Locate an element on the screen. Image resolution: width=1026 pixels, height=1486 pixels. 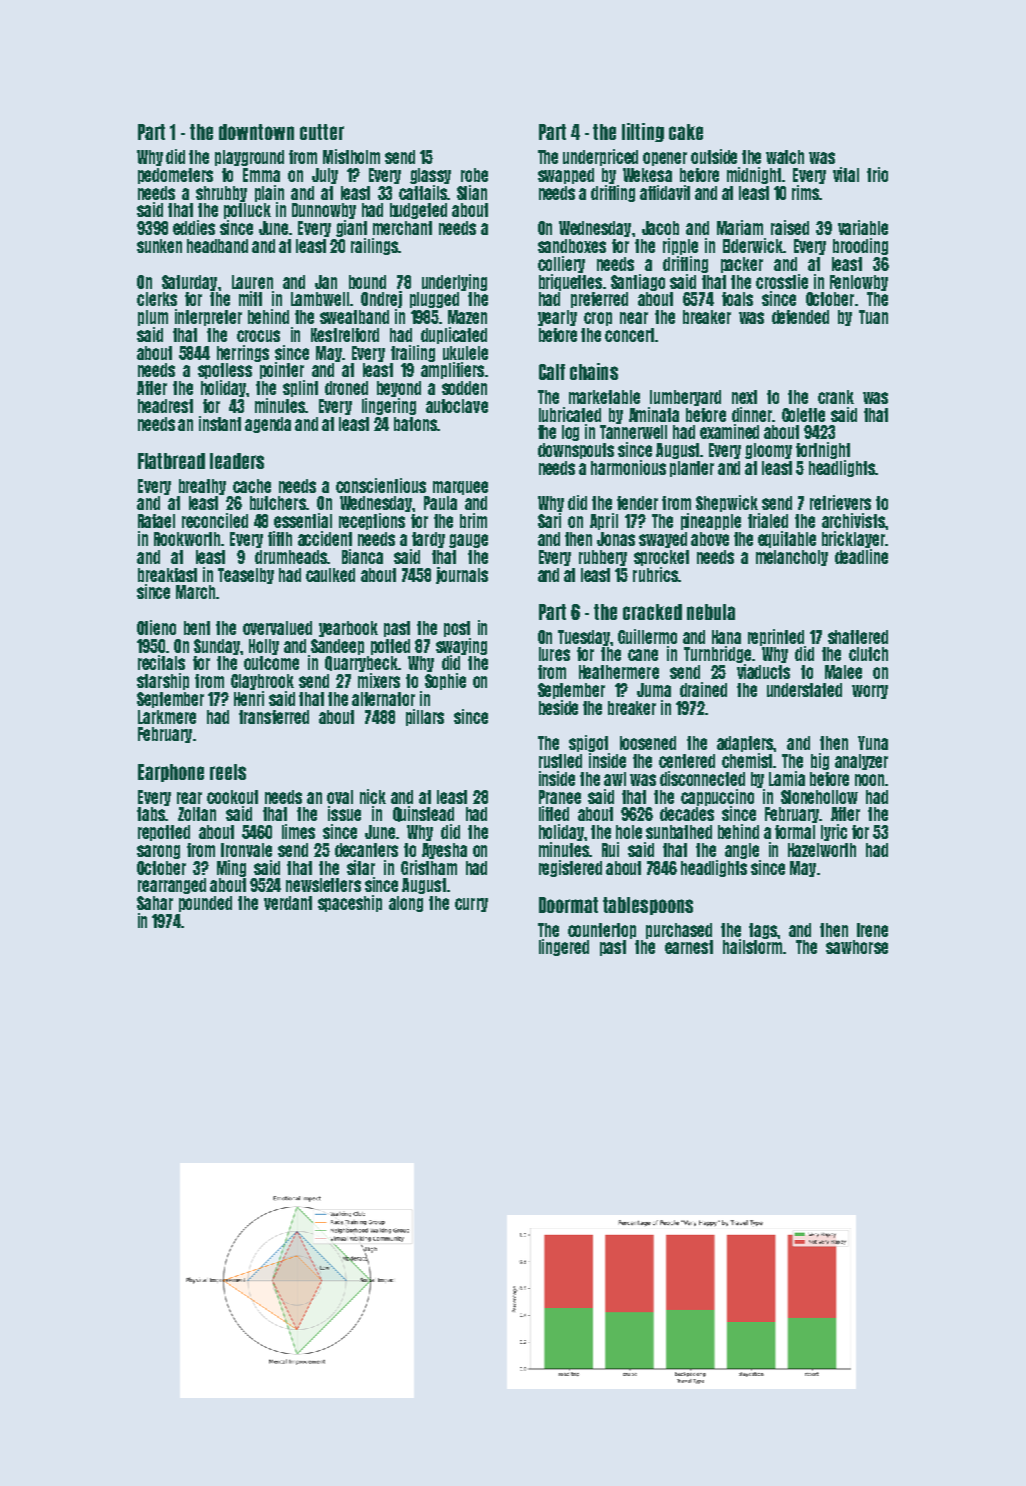
Yuna is located at coordinates (873, 743).
